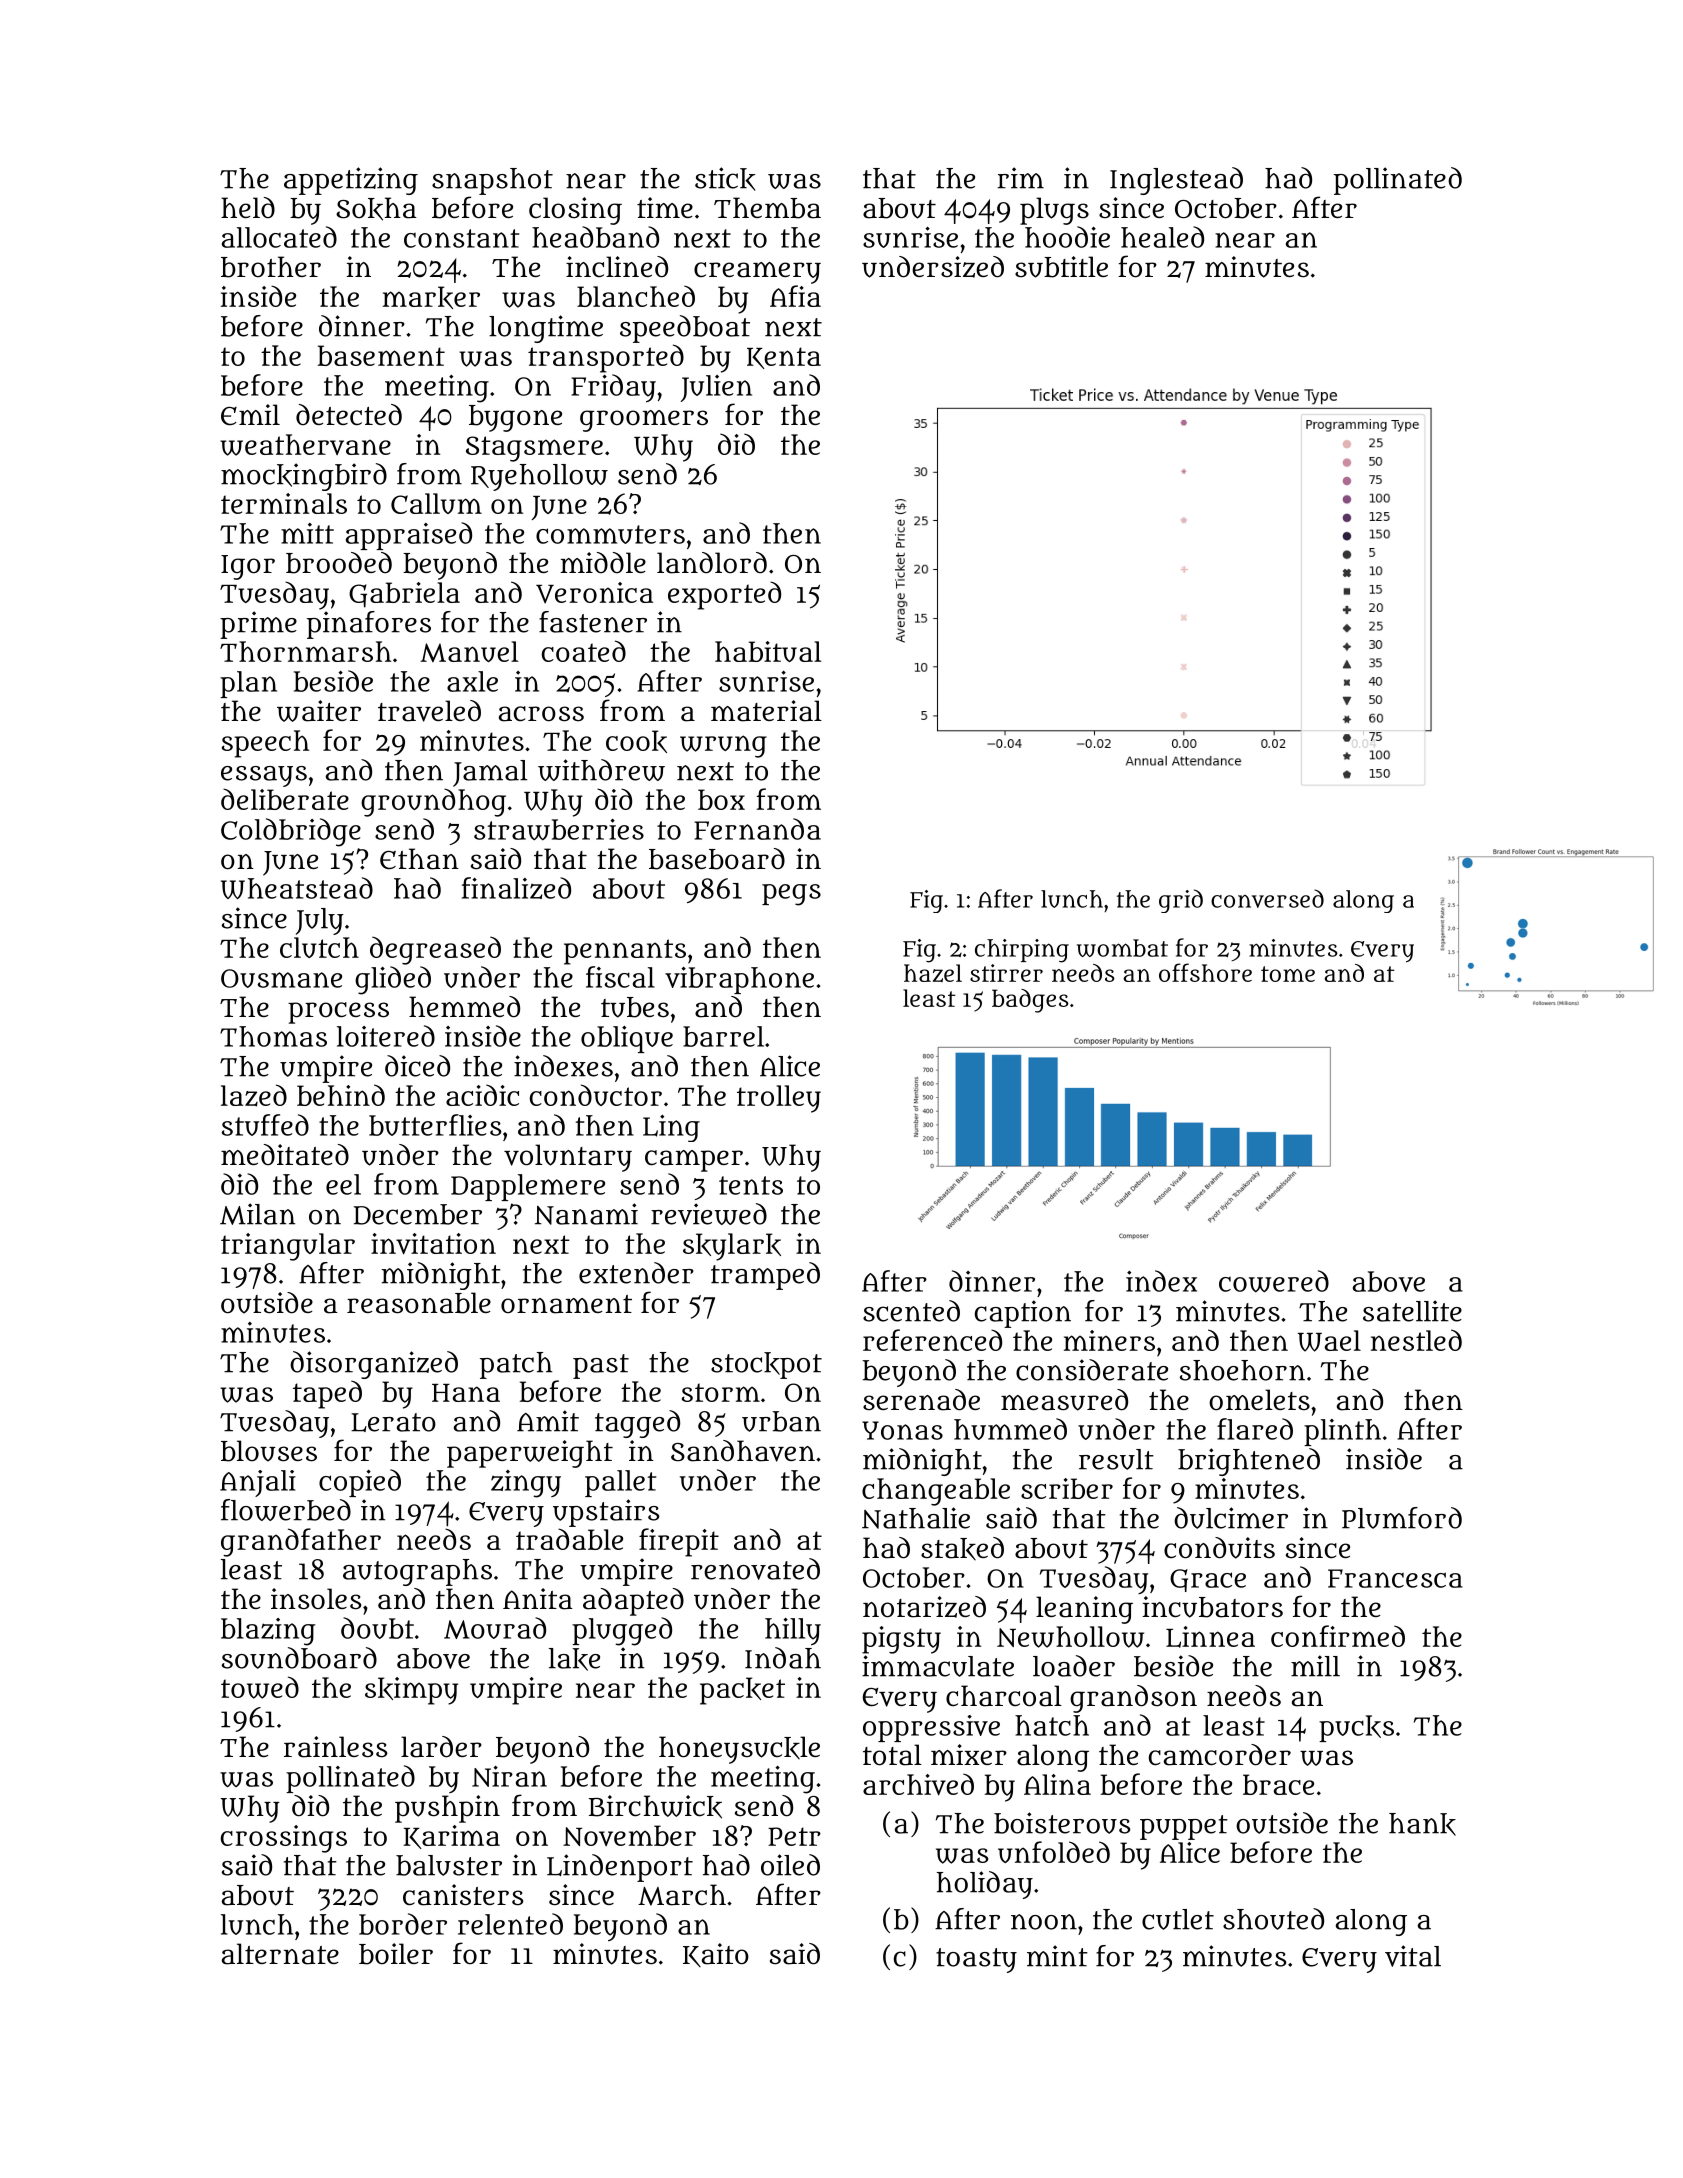 This page has height=2178, width=1683. I want to click on hemmed, so click(464, 1007).
